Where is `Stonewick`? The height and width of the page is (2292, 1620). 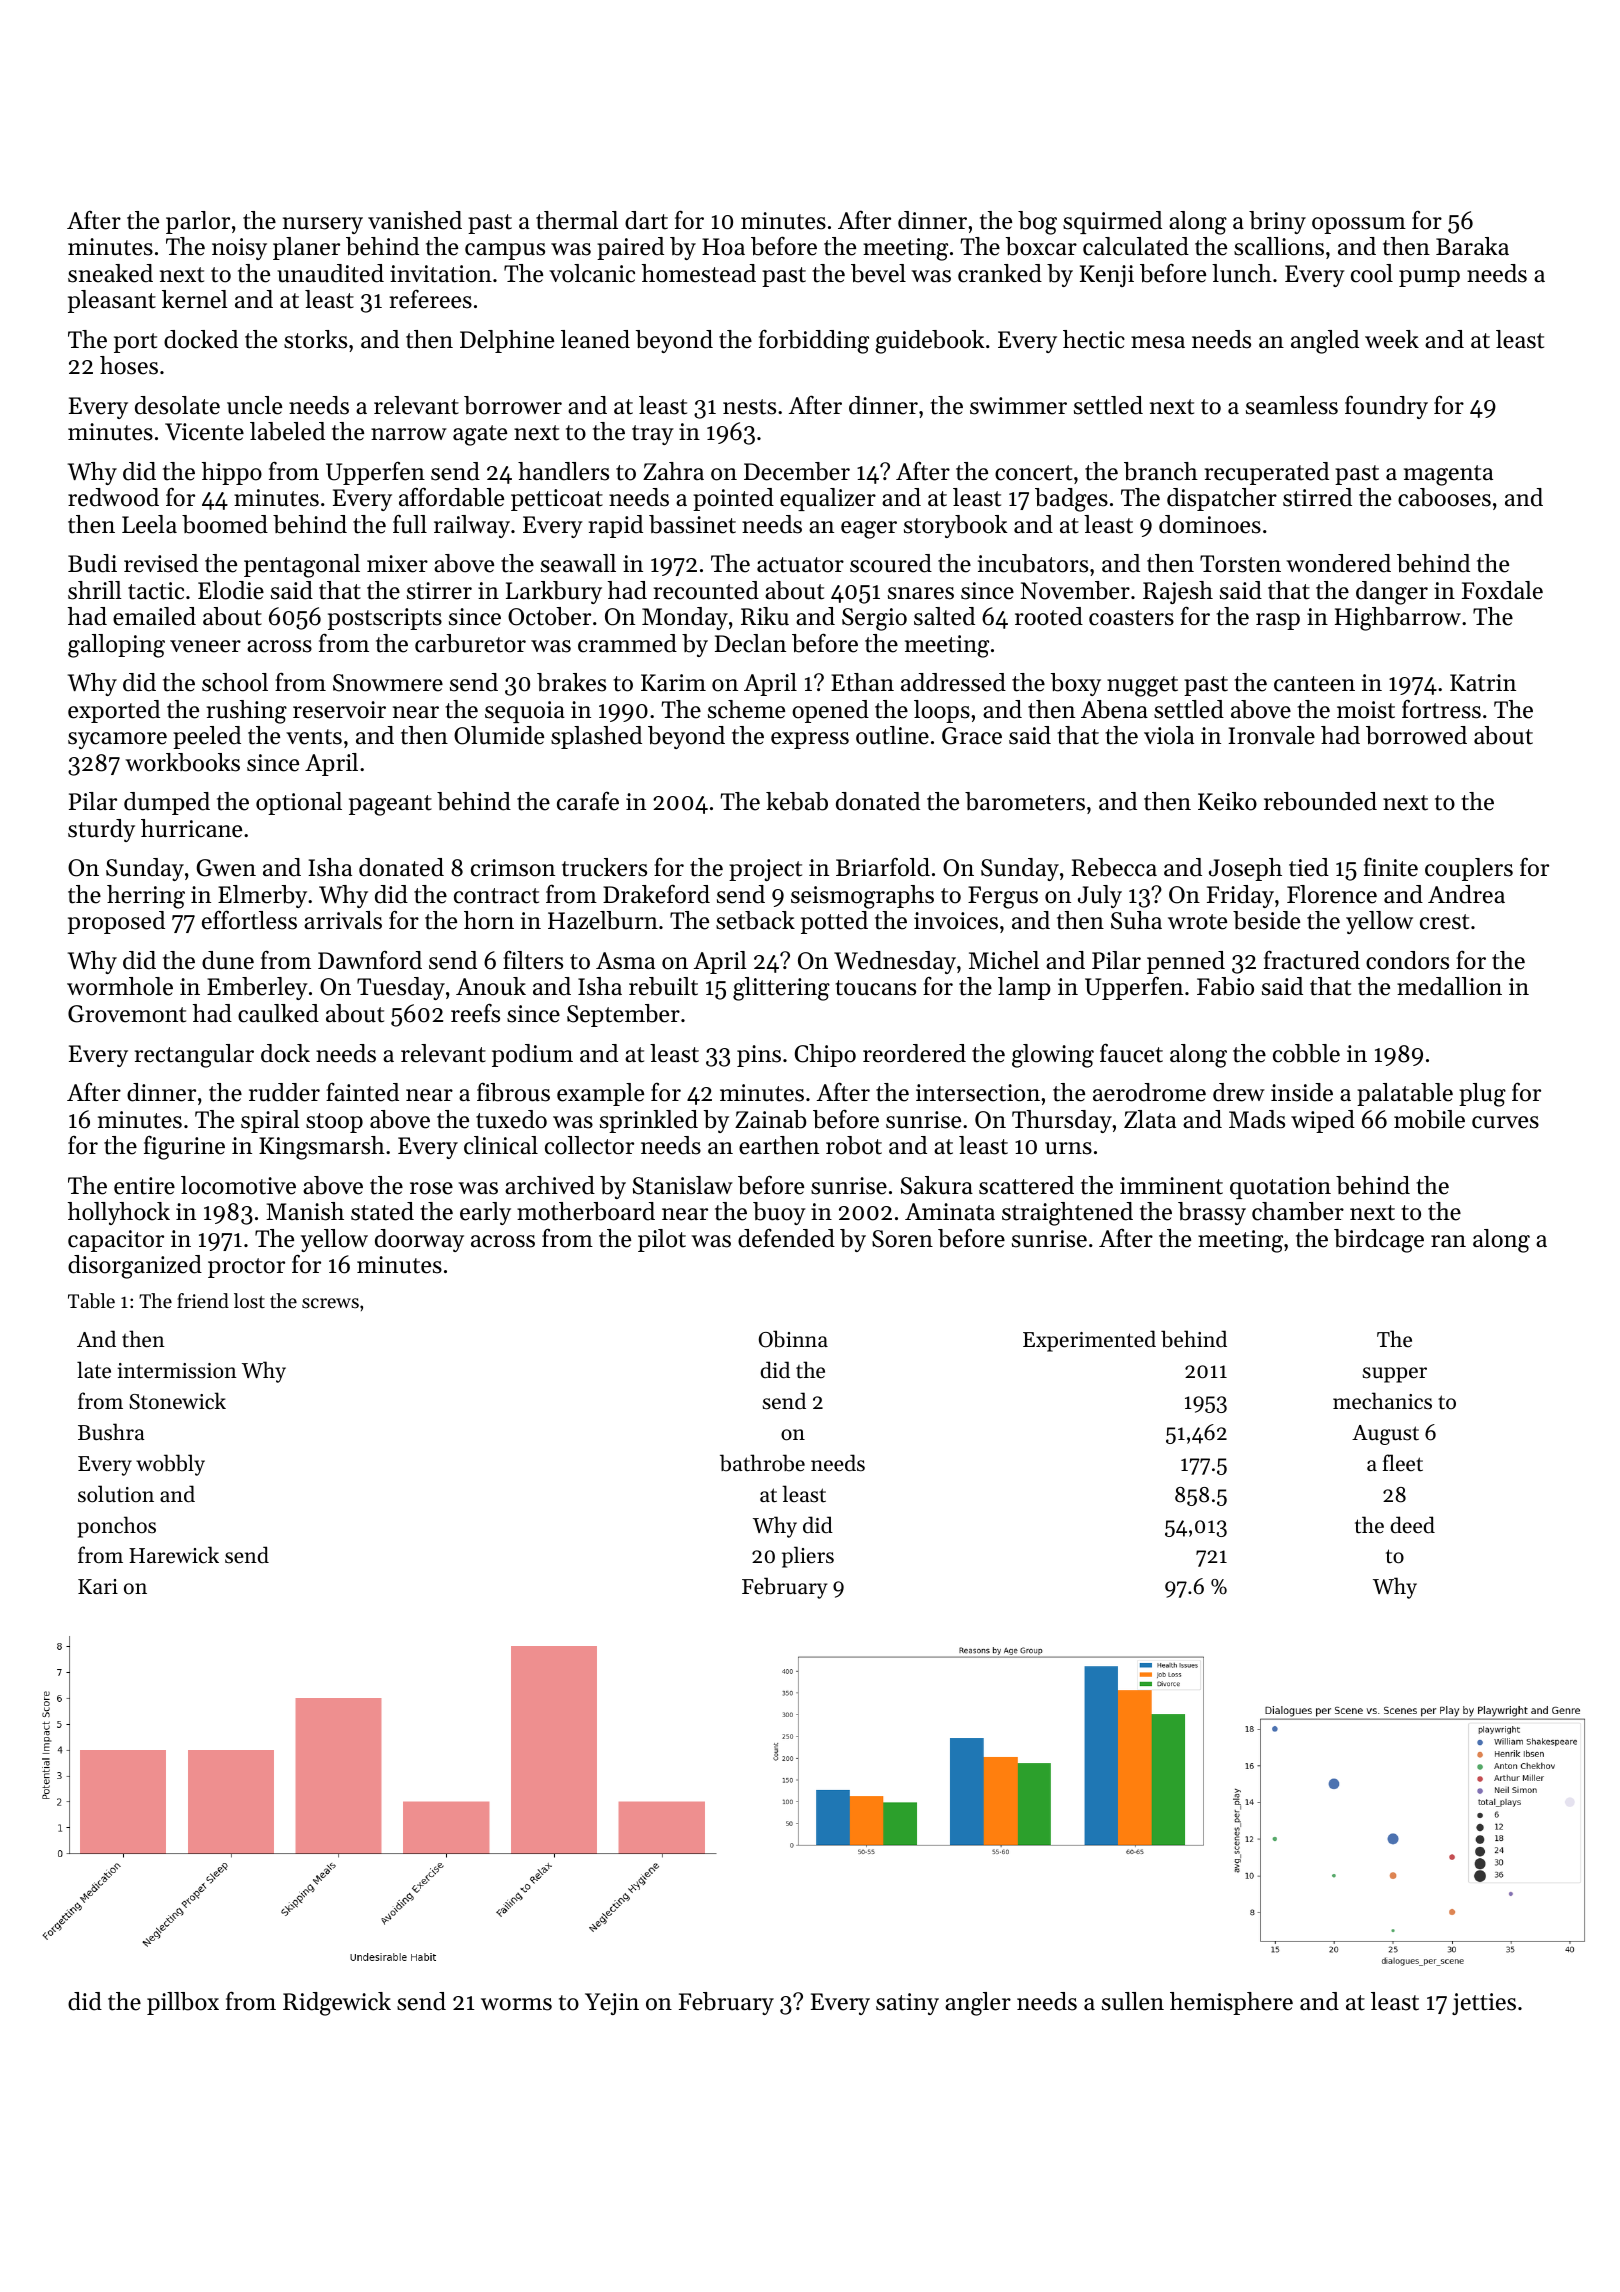
Stonewick is located at coordinates (177, 1401).
